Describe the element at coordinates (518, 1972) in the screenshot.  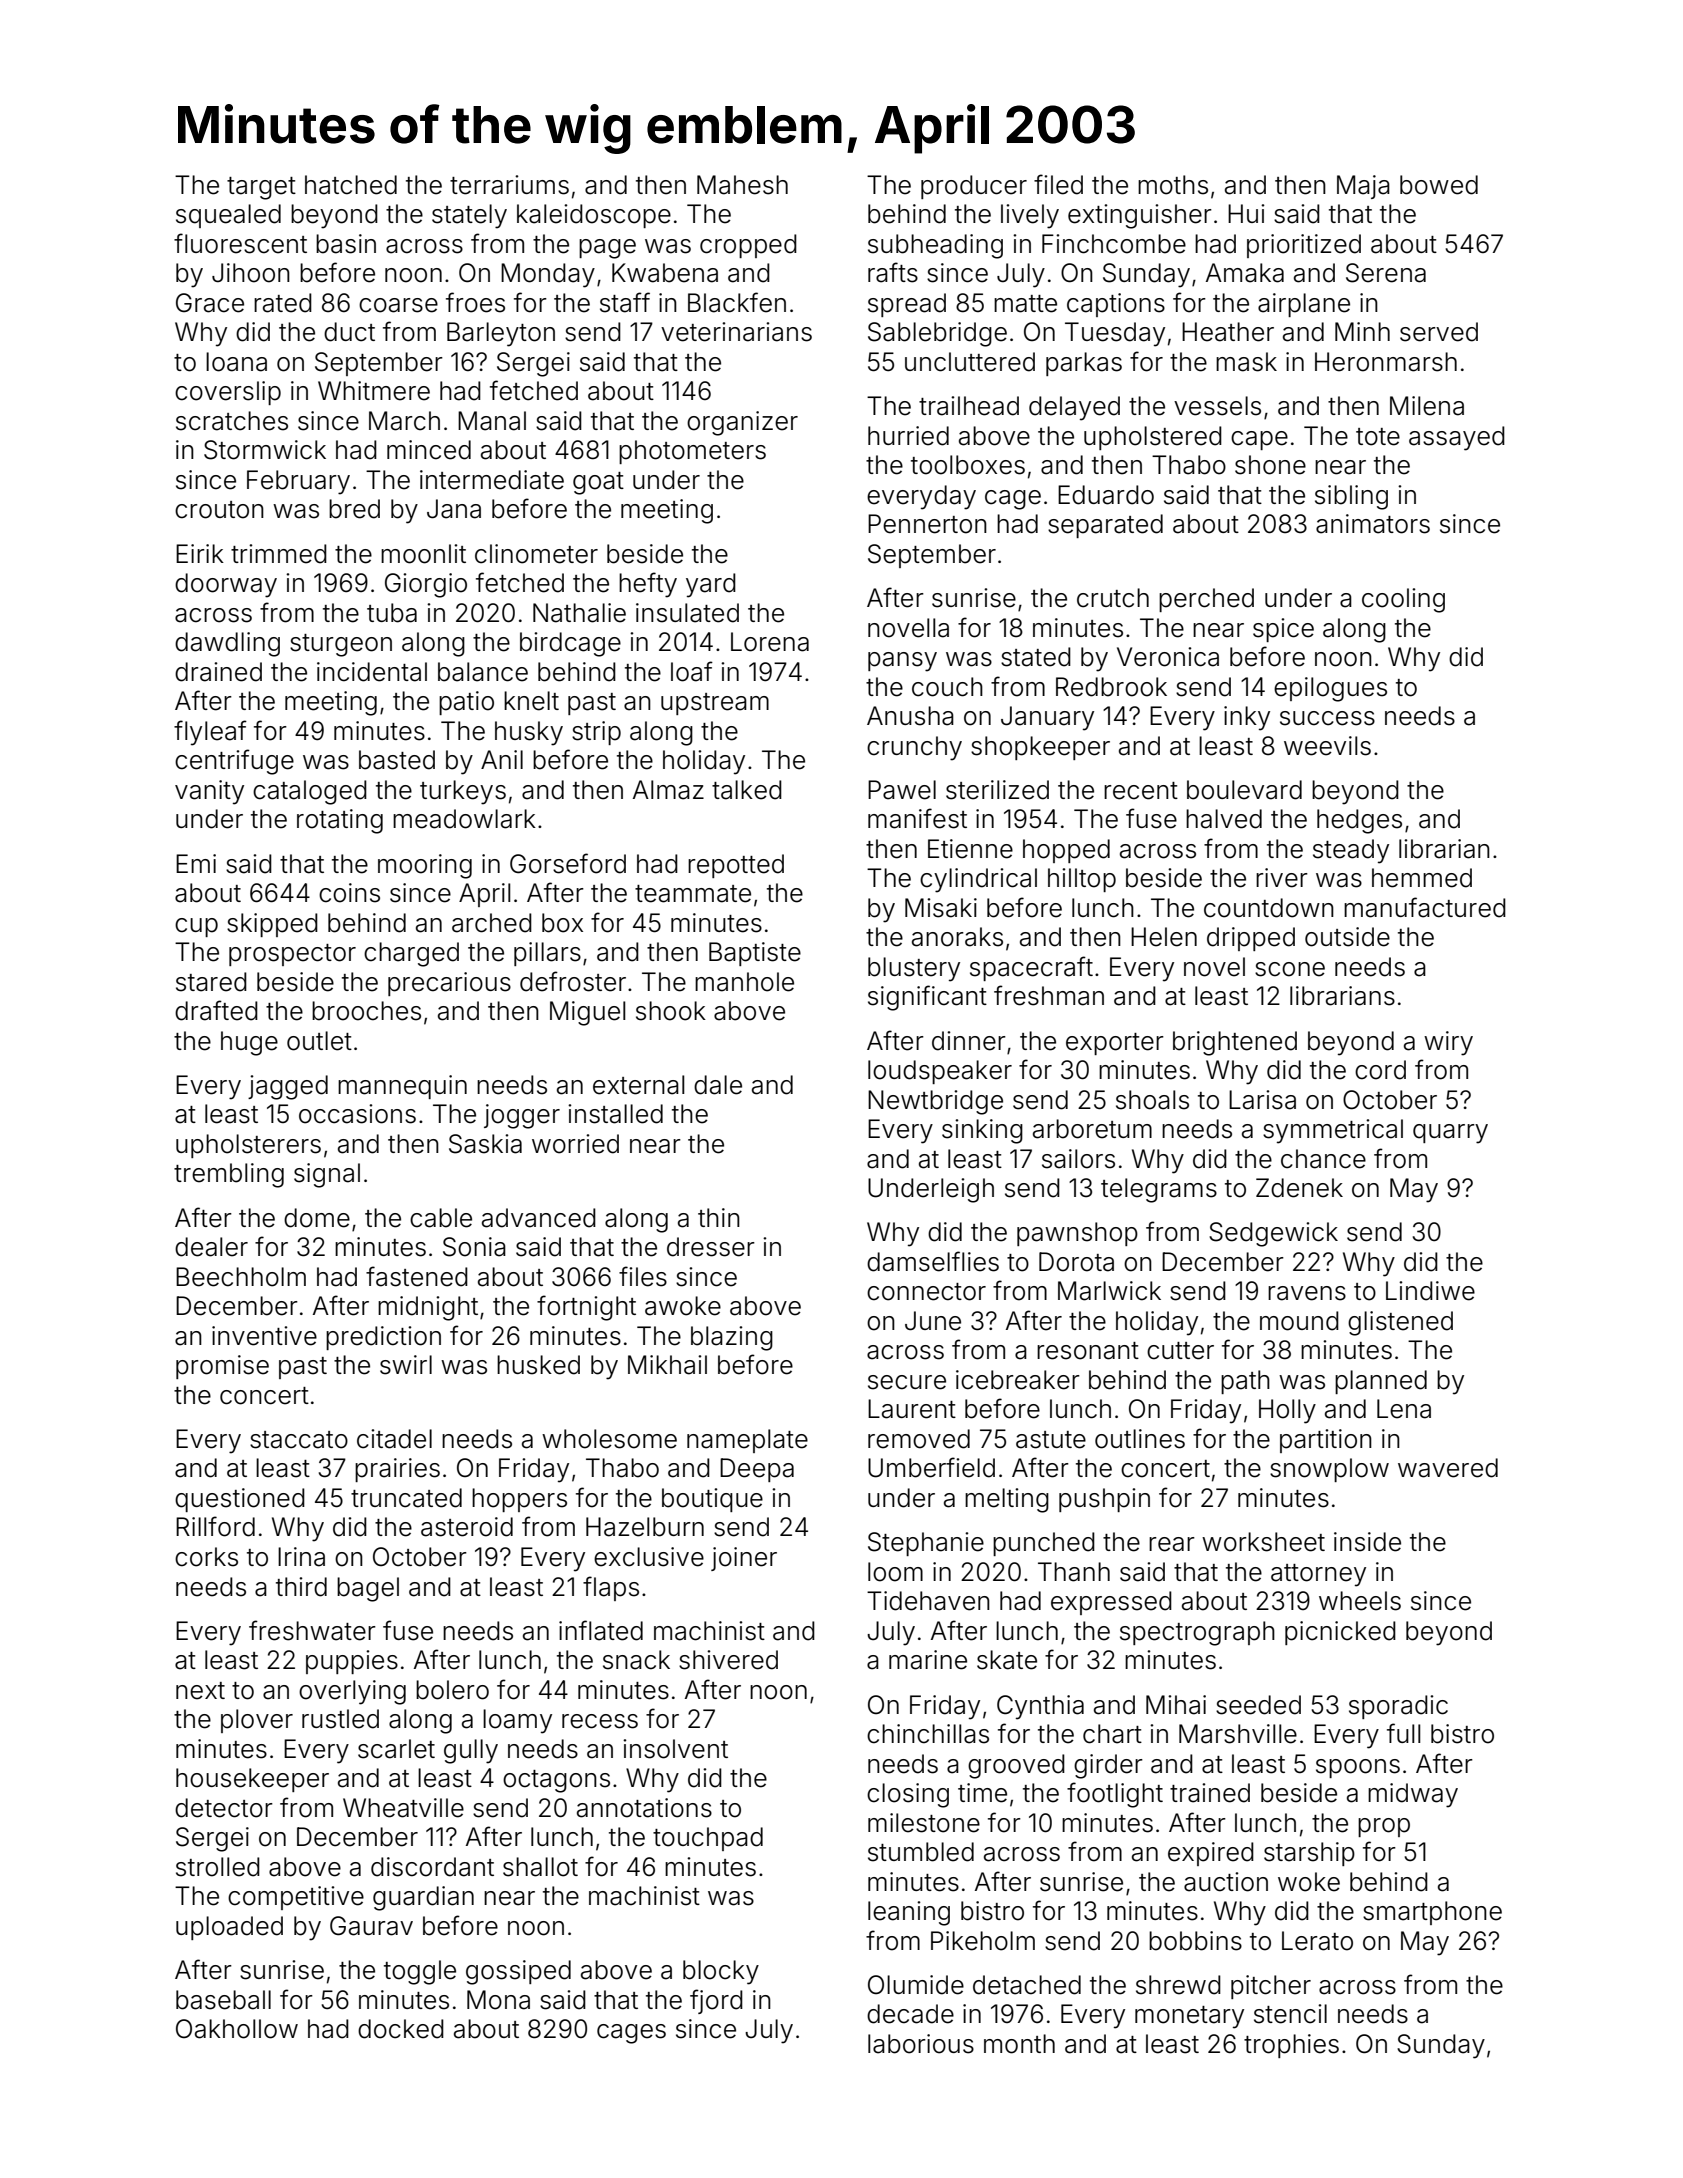
I see `gossiped` at that location.
